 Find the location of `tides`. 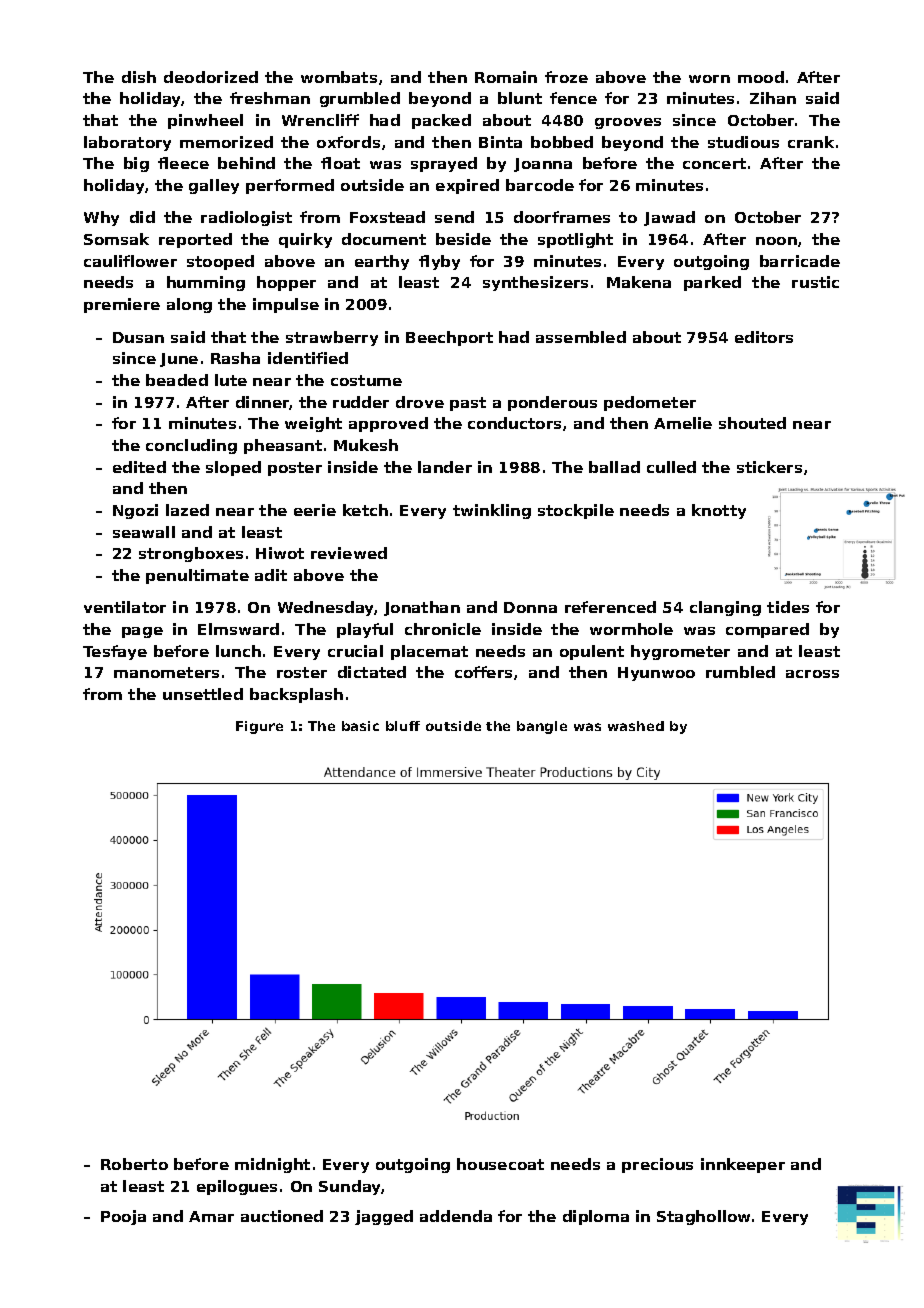

tides is located at coordinates (788, 607).
